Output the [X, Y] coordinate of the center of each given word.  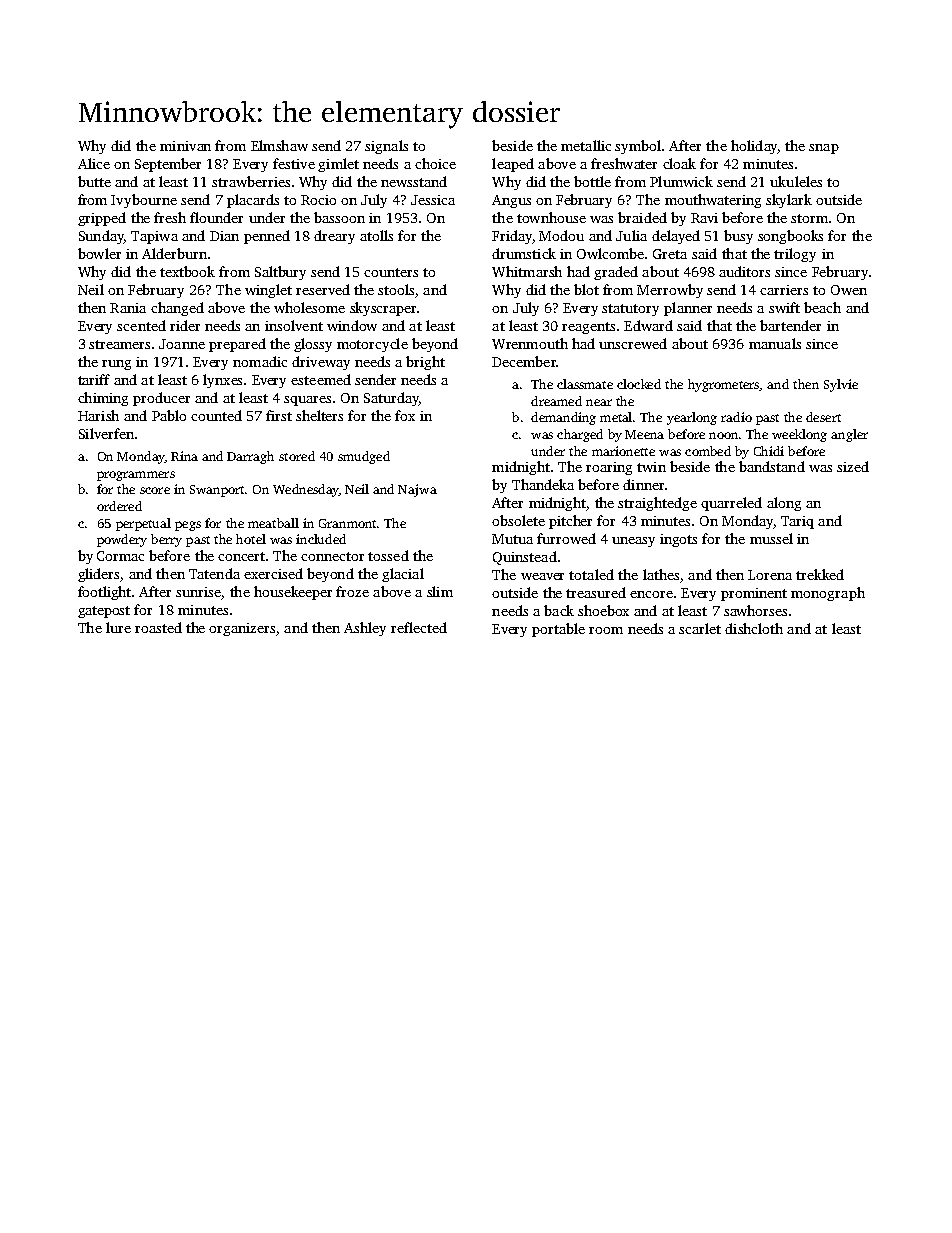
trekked [820, 574]
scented [141, 325]
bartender [790, 325]
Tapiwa [154, 237]
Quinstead [525, 558]
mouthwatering [713, 201]
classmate [585, 384]
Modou [561, 235]
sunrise [198, 592]
